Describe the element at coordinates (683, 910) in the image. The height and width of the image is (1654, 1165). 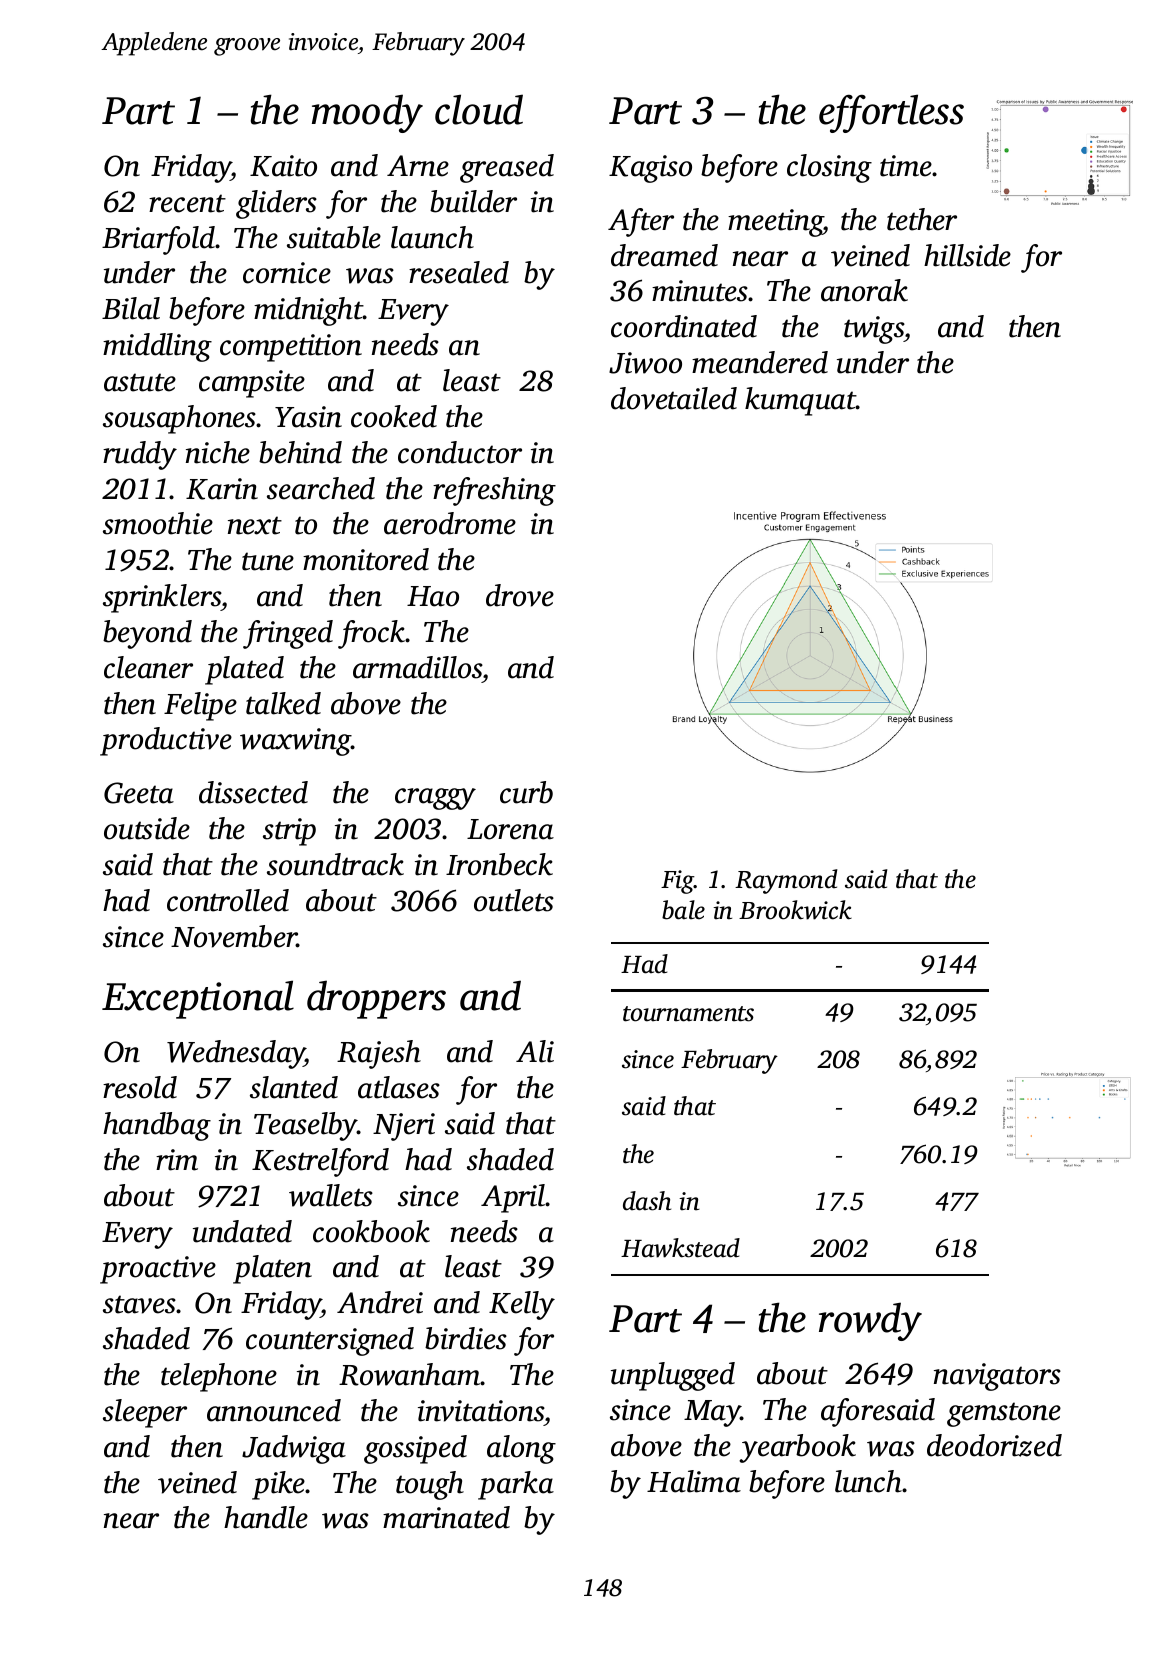
I see `bale` at that location.
